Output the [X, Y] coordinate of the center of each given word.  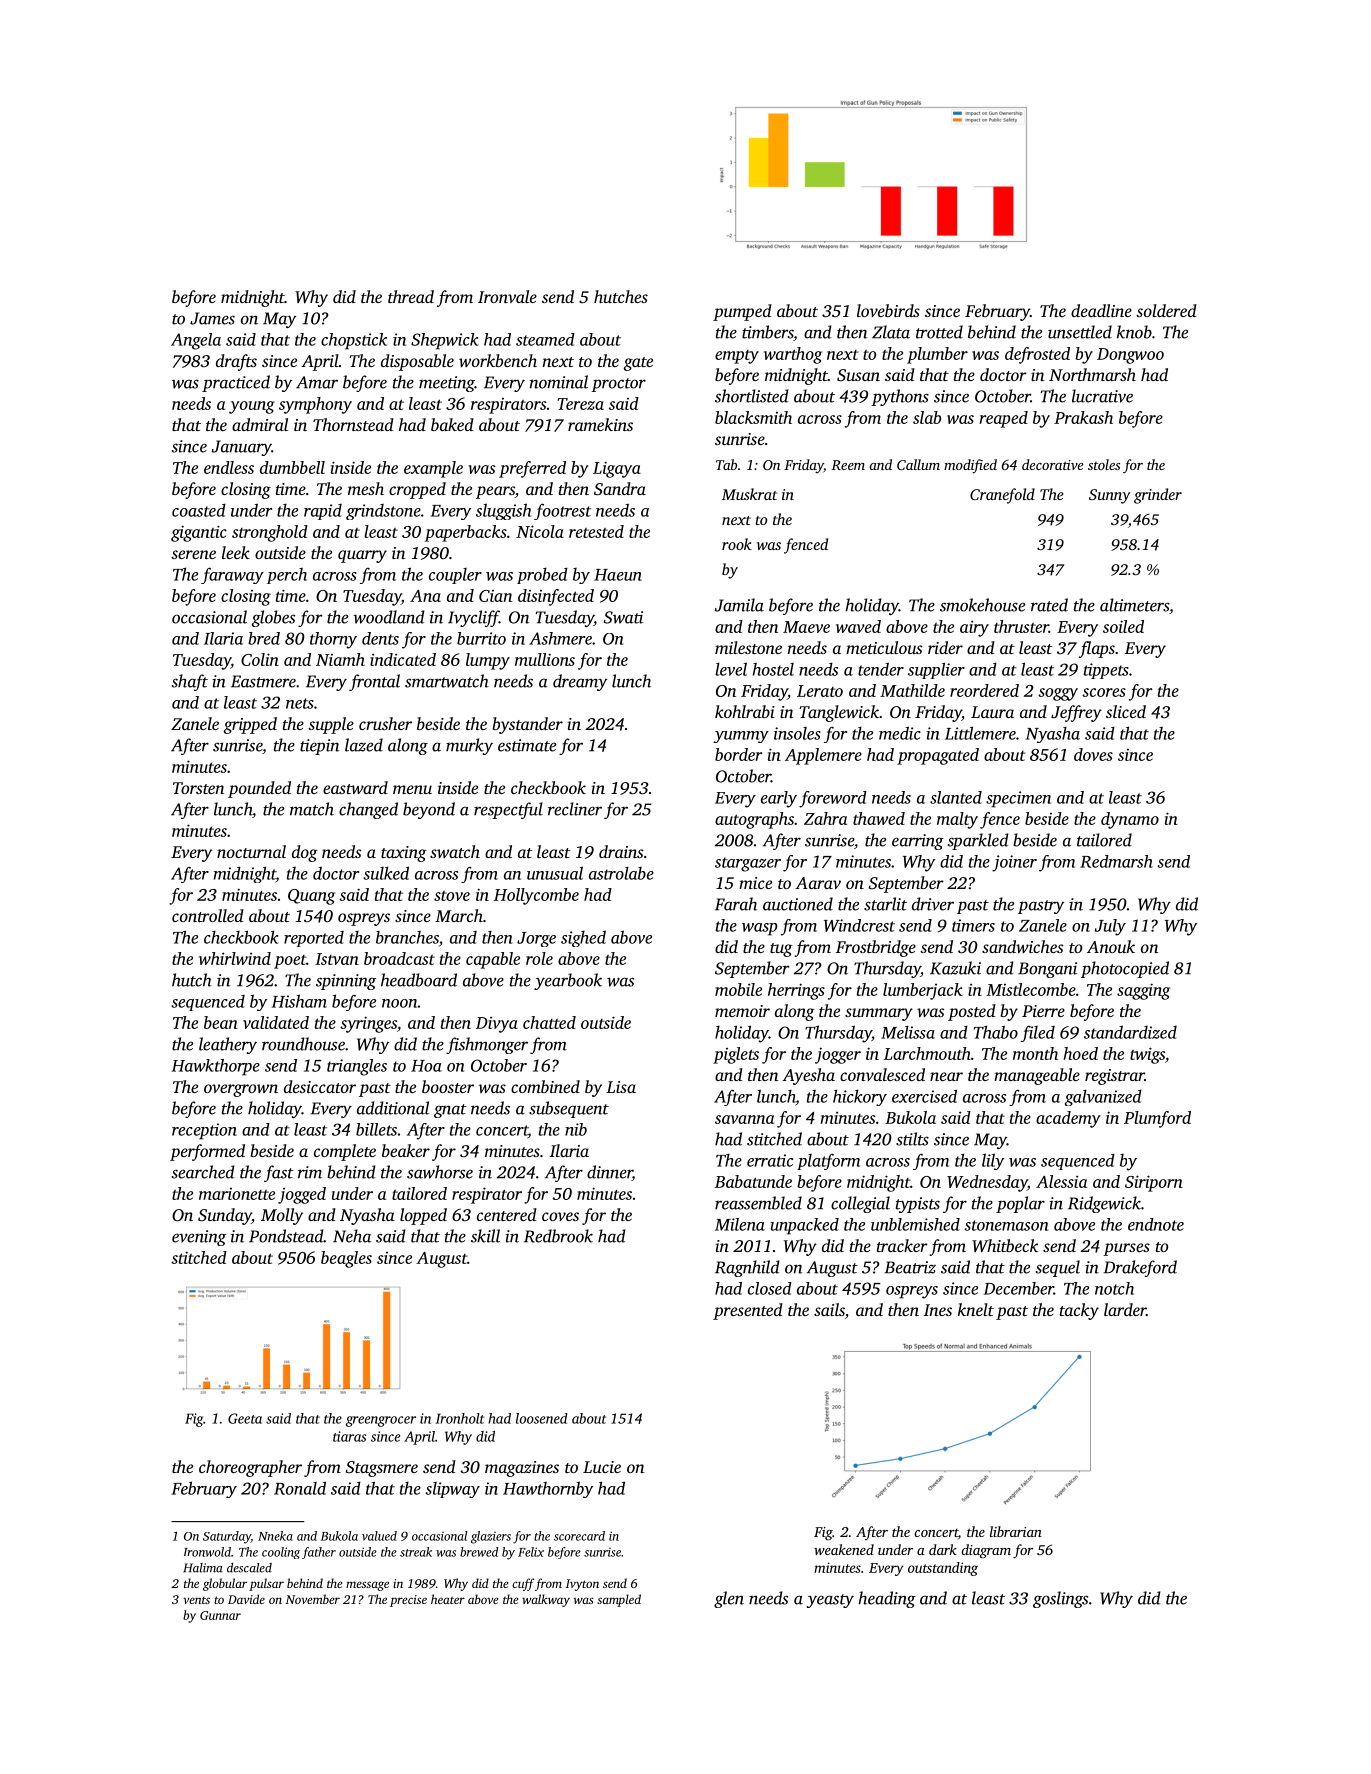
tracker [902, 1245]
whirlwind [235, 958]
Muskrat [749, 494]
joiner [1014, 863]
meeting [447, 384]
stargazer [748, 864]
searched [203, 1172]
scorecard [579, 1536]
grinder [1158, 496]
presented [748, 1311]
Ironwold [207, 1552]
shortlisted [752, 396]
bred [264, 638]
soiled [1123, 626]
